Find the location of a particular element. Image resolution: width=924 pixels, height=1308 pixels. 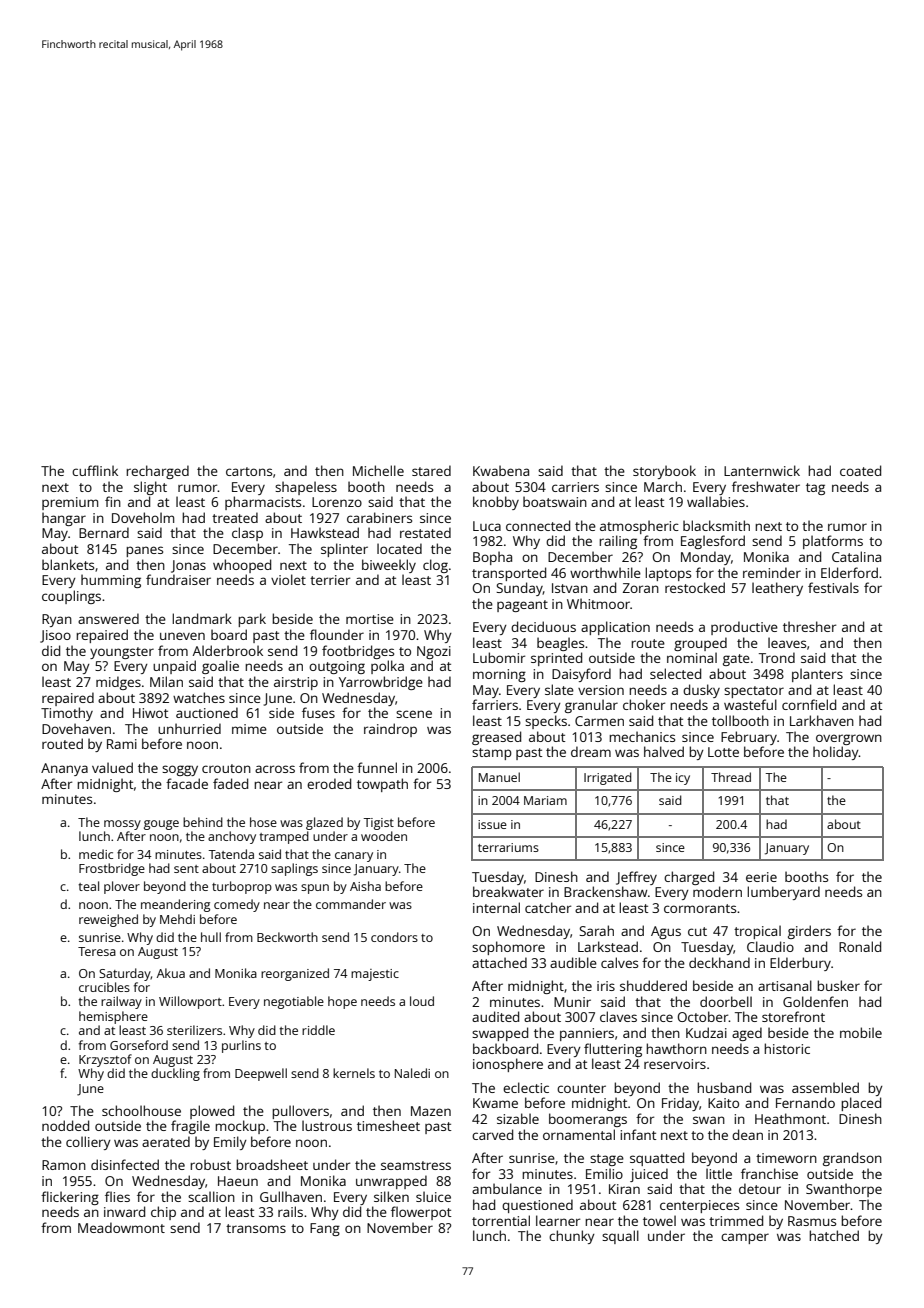

holiday is located at coordinates (836, 753).
